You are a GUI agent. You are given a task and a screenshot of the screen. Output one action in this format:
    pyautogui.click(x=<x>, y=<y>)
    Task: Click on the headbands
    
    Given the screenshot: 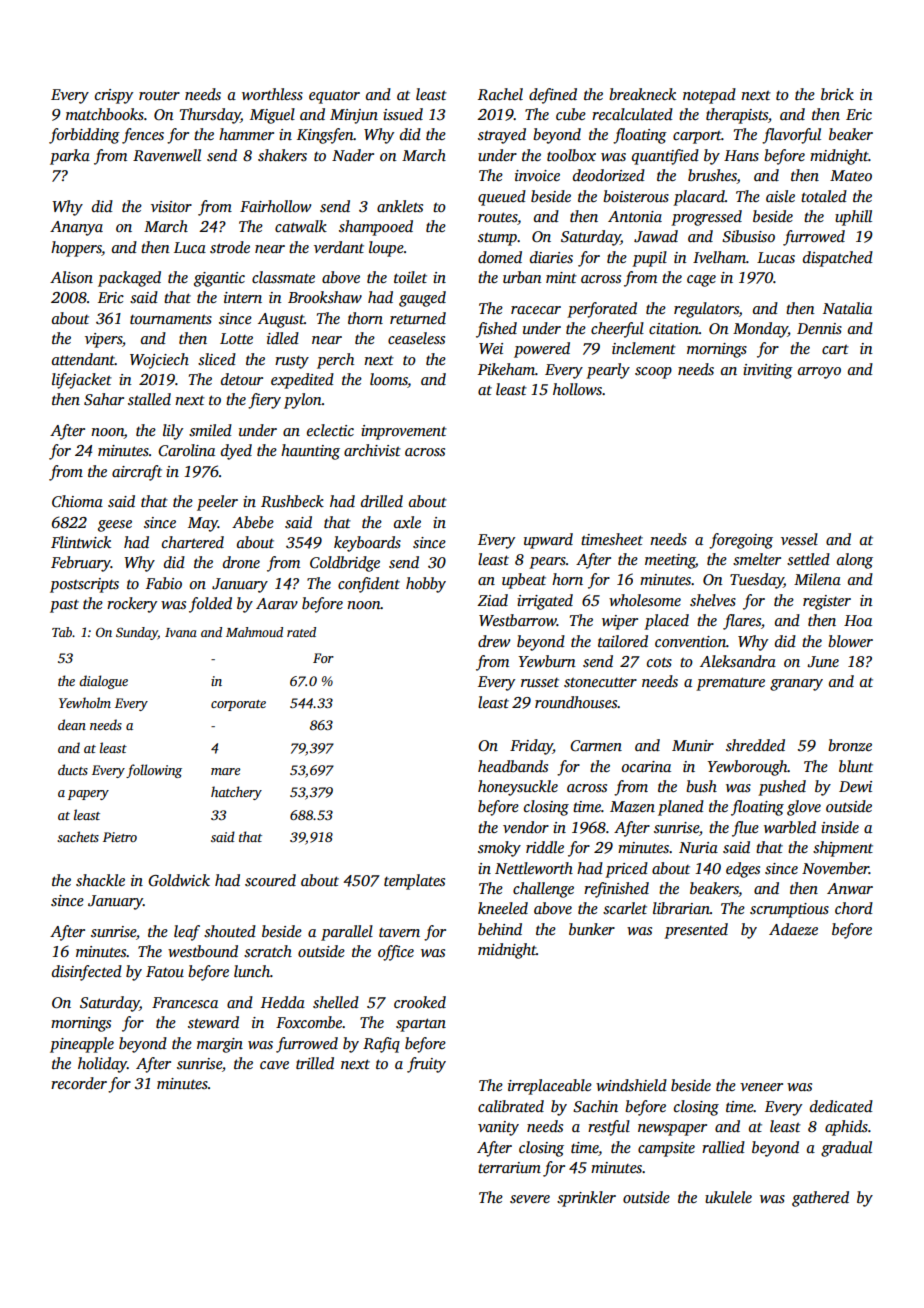 What is the action you would take?
    pyautogui.click(x=513, y=766)
